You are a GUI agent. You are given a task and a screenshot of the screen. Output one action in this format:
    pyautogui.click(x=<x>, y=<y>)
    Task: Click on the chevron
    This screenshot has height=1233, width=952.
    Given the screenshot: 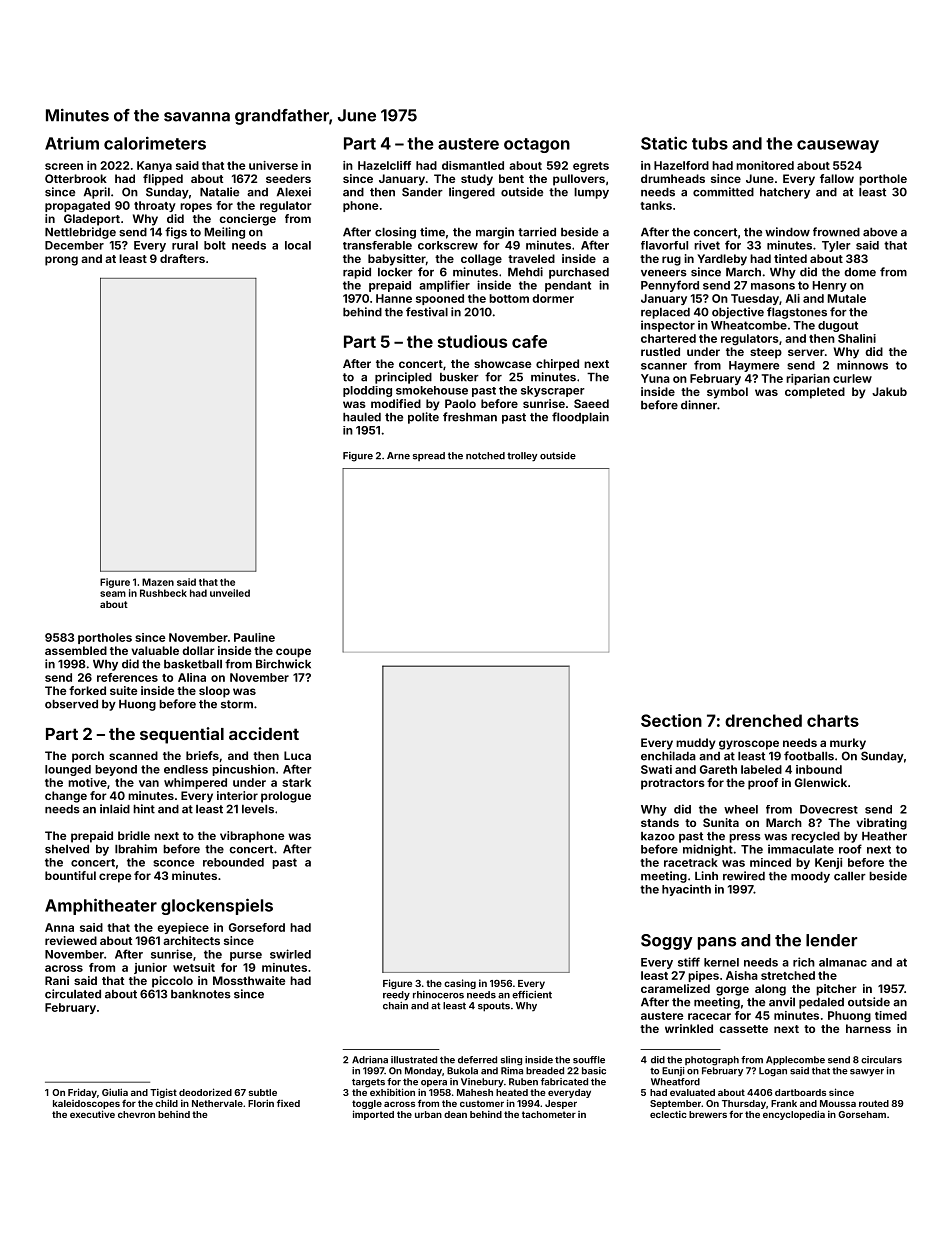 What is the action you would take?
    pyautogui.click(x=136, y=1114)
